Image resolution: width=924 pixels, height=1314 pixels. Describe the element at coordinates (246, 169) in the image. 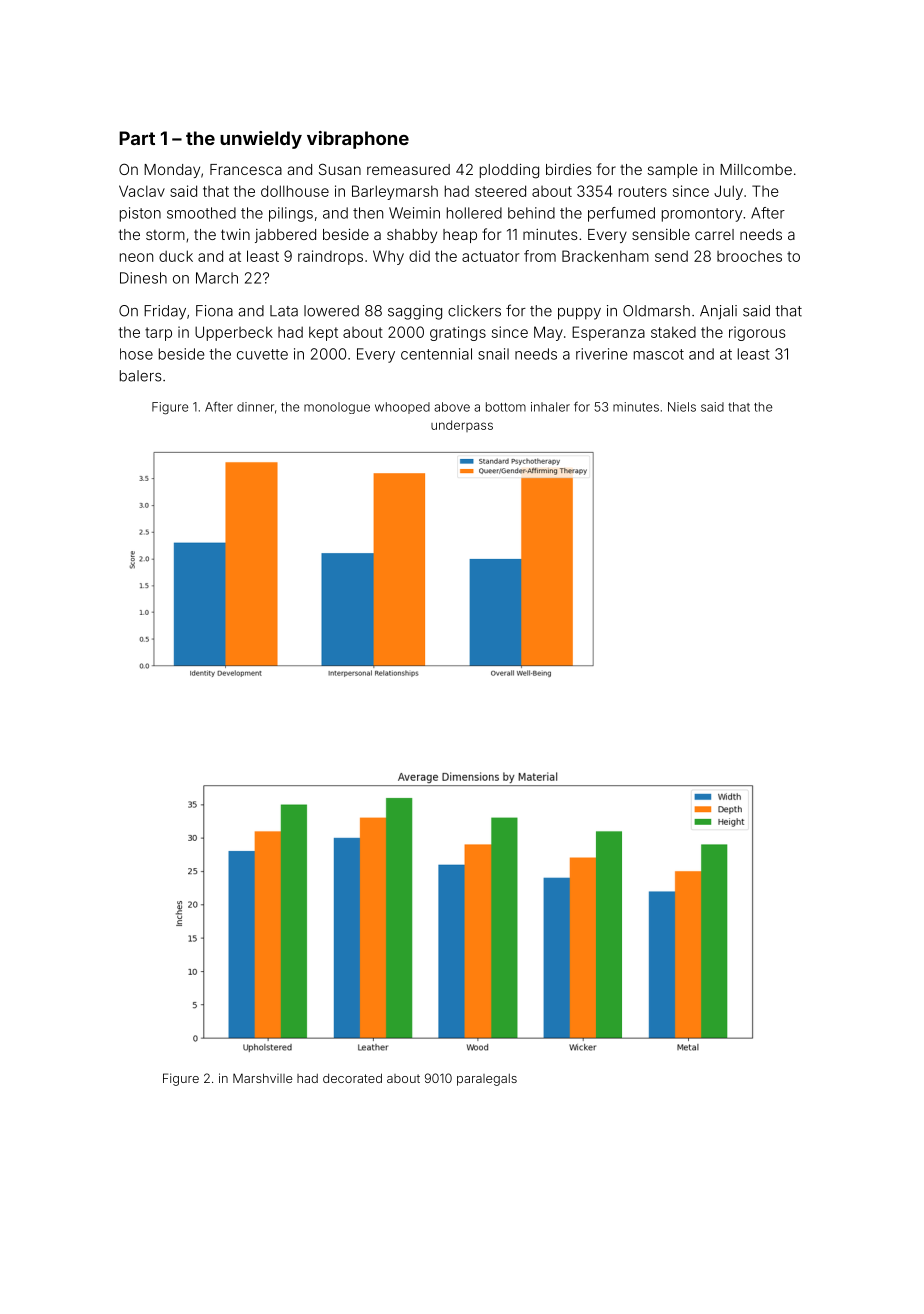

I see `Francesca` at that location.
